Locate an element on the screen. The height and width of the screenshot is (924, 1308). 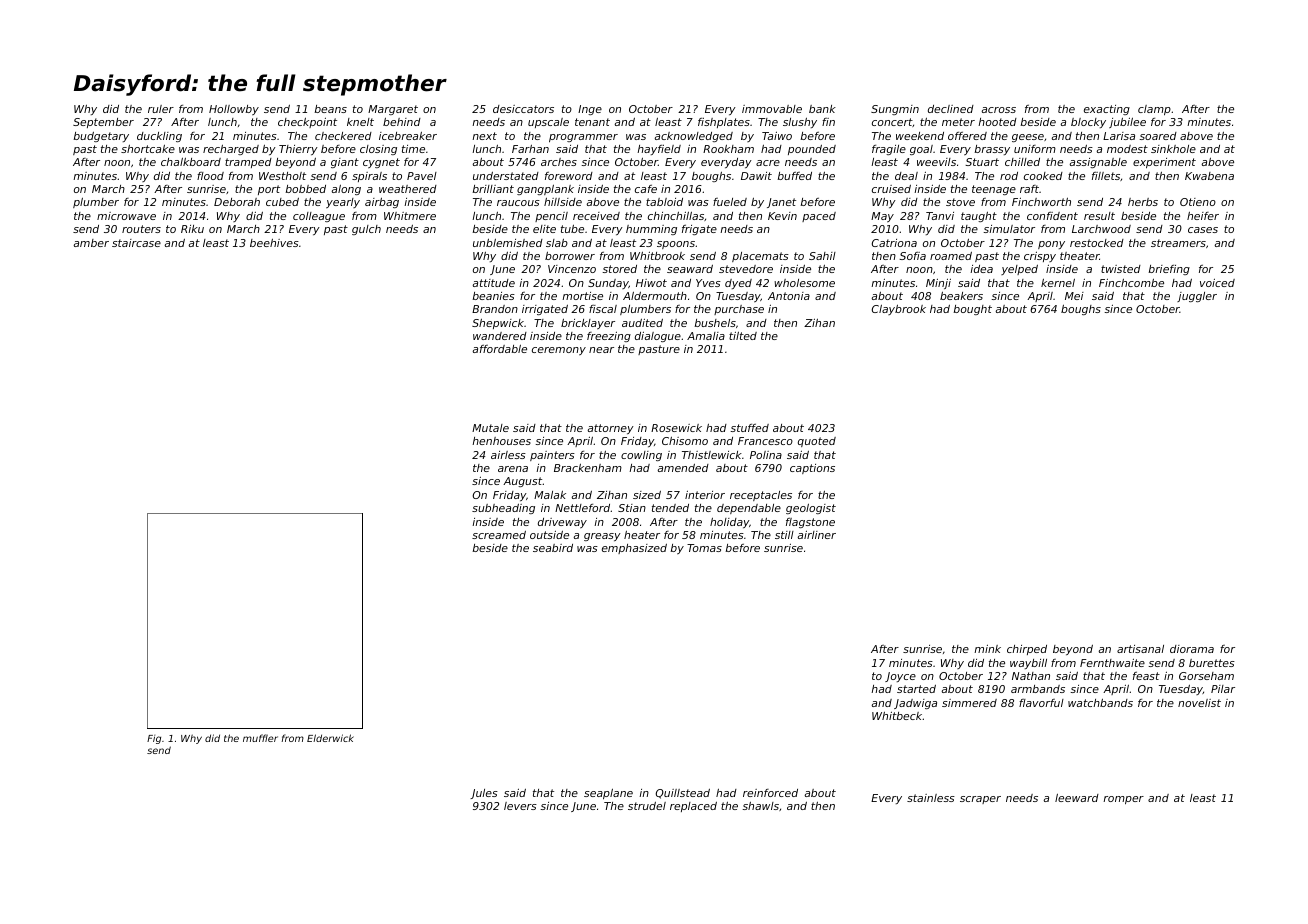
Elderwick is located at coordinates (330, 738).
